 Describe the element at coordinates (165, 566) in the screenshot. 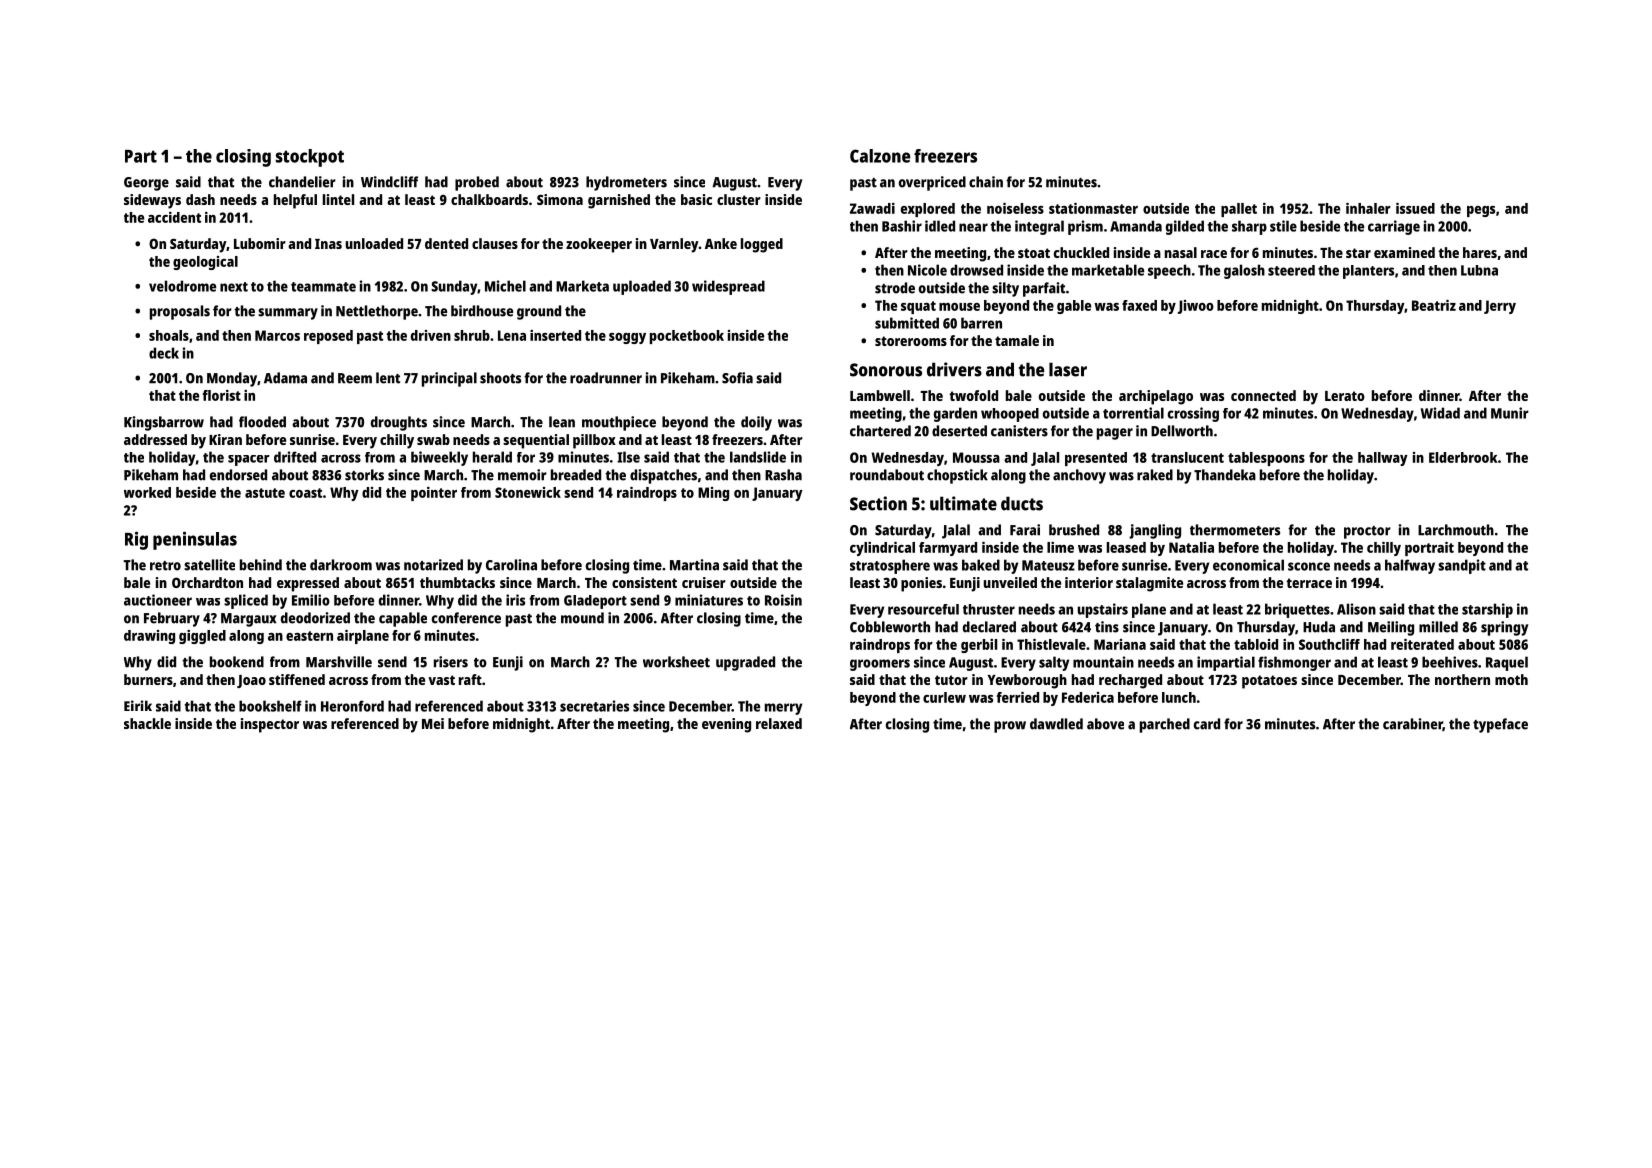

I see `retro` at that location.
